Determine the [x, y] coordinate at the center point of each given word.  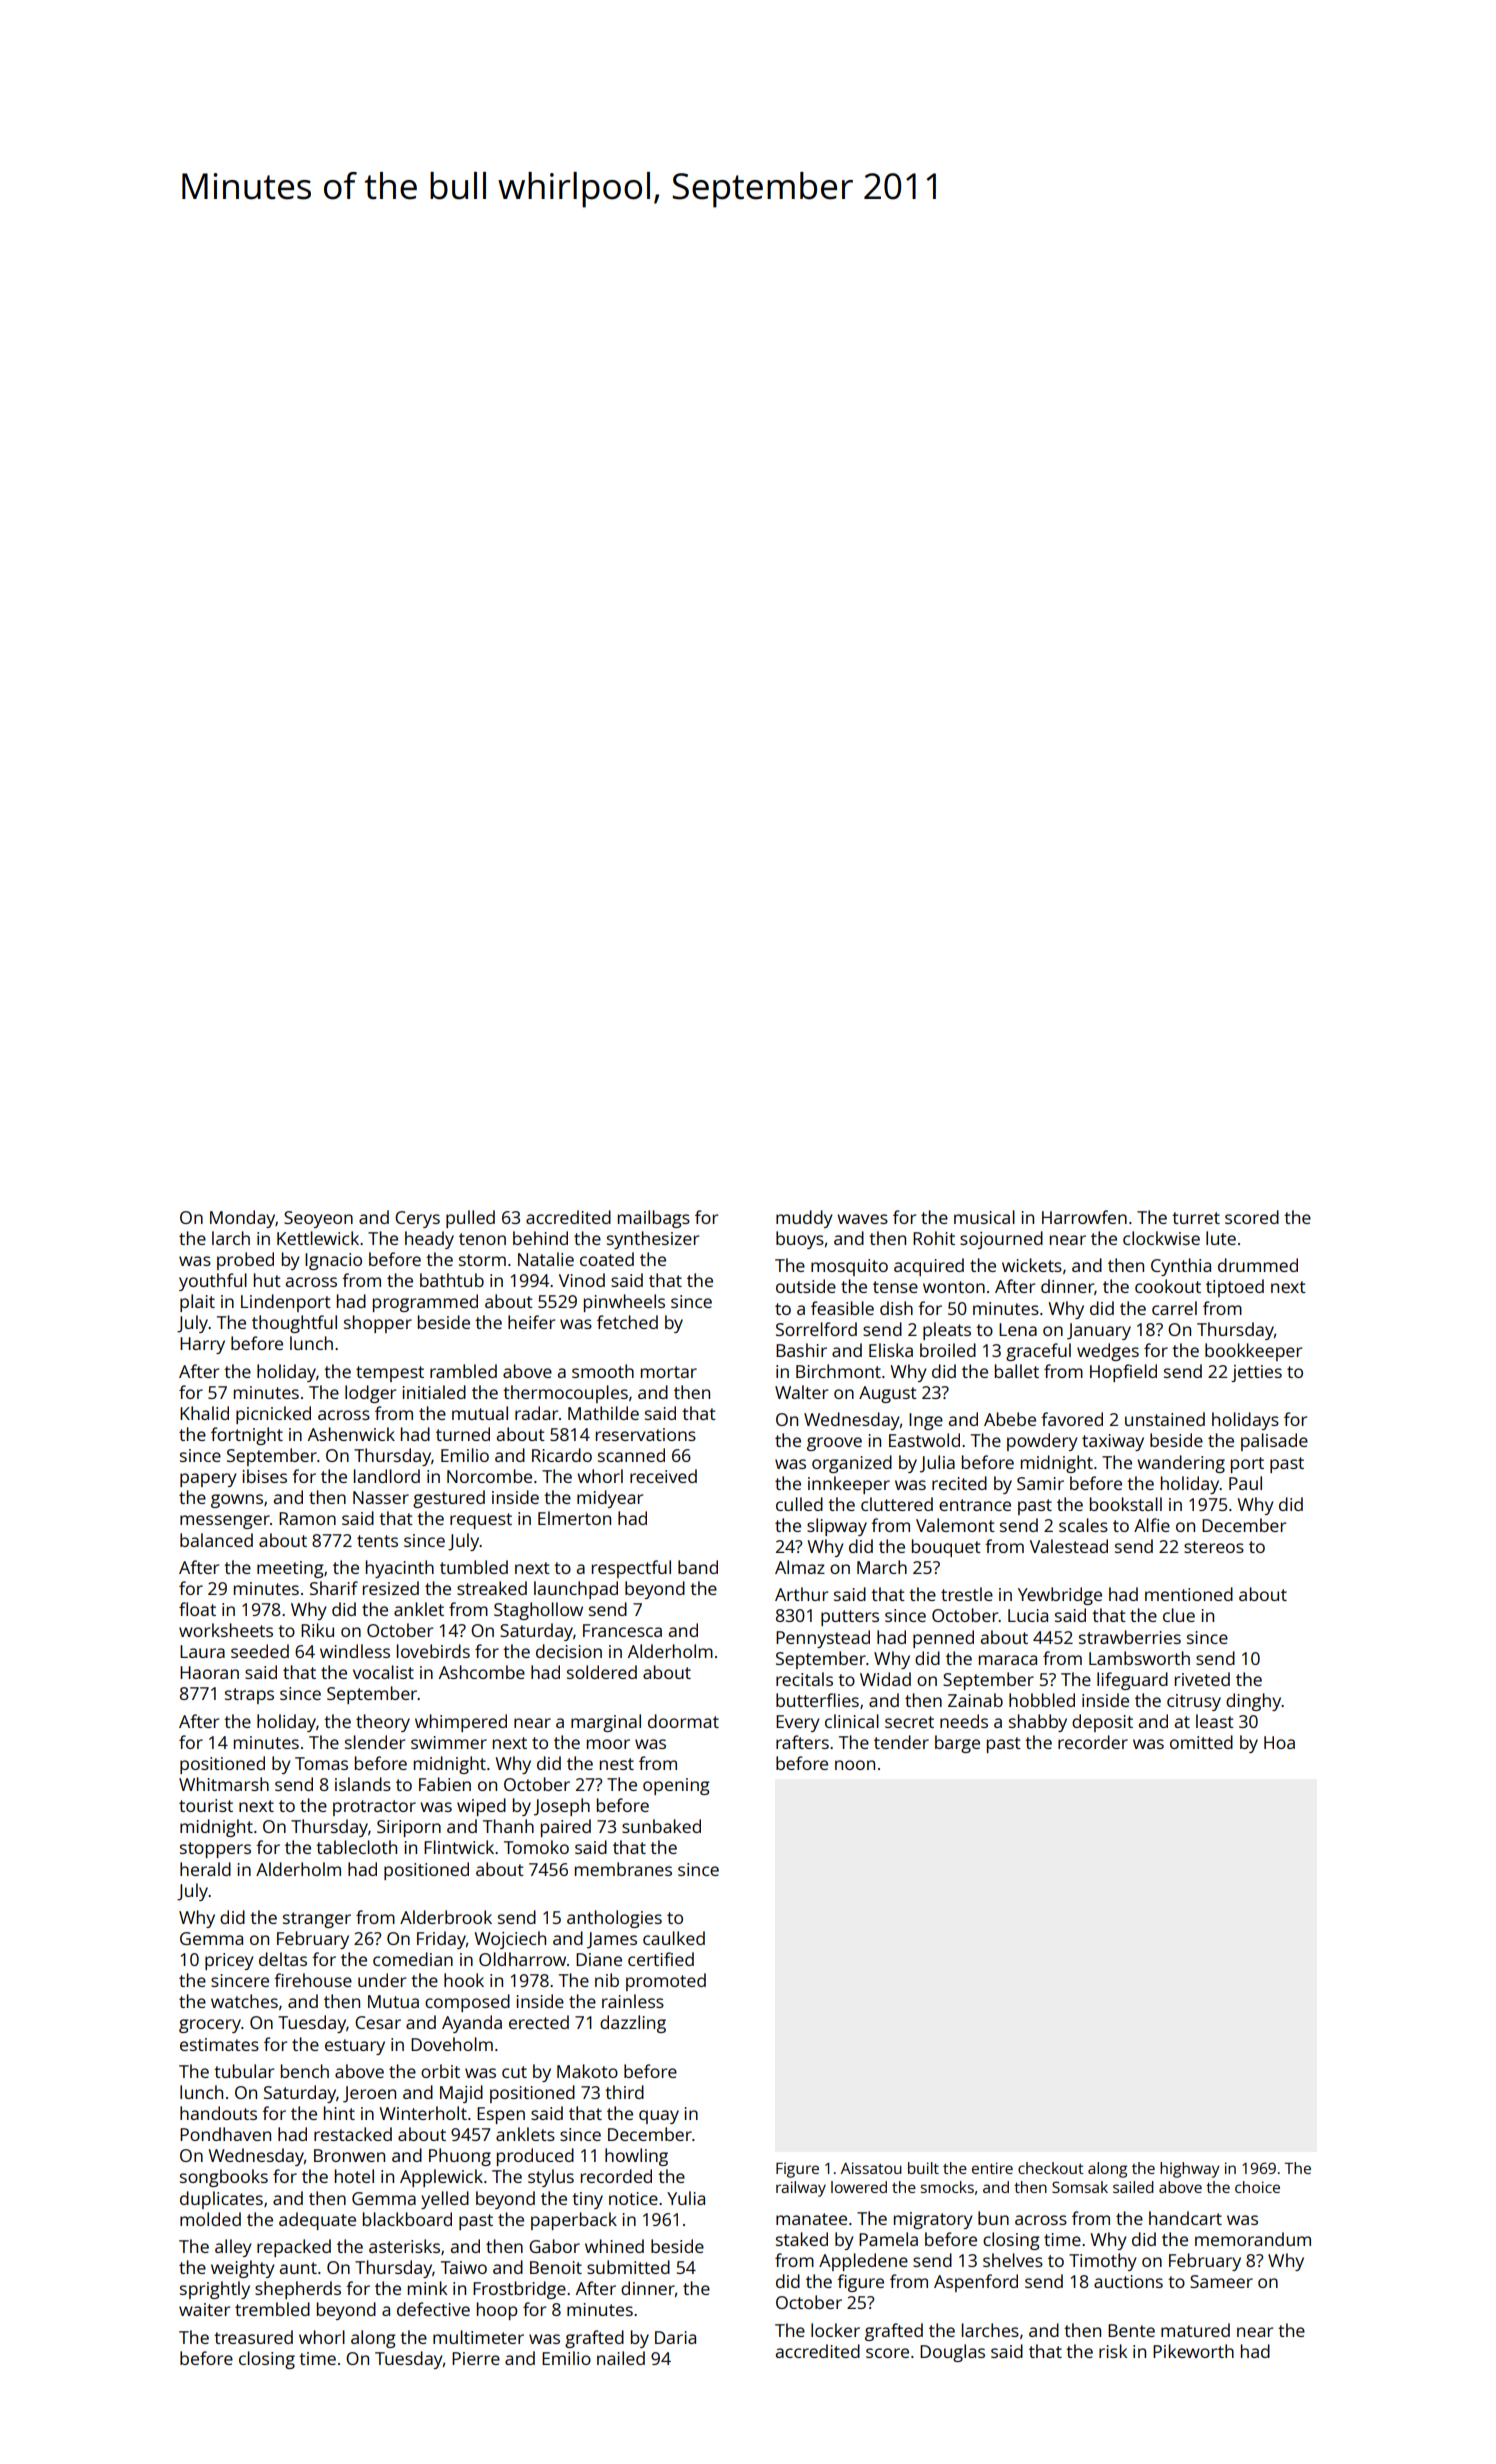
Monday [242, 1219]
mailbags [654, 1219]
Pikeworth [1193, 2351]
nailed [621, 2358]
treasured [253, 2337]
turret [1196, 1218]
